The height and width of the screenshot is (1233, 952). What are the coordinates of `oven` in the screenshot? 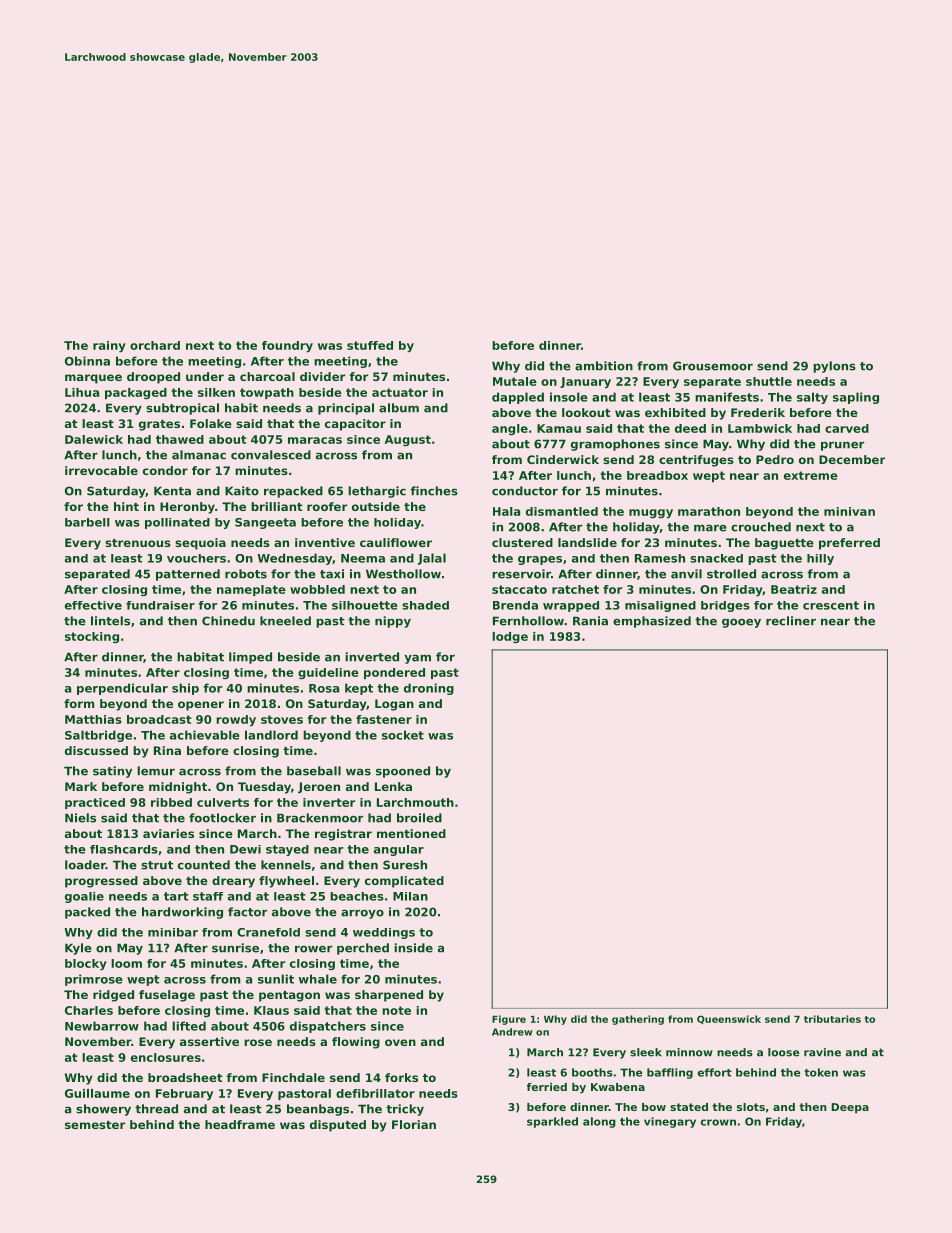 It's located at (400, 1042).
